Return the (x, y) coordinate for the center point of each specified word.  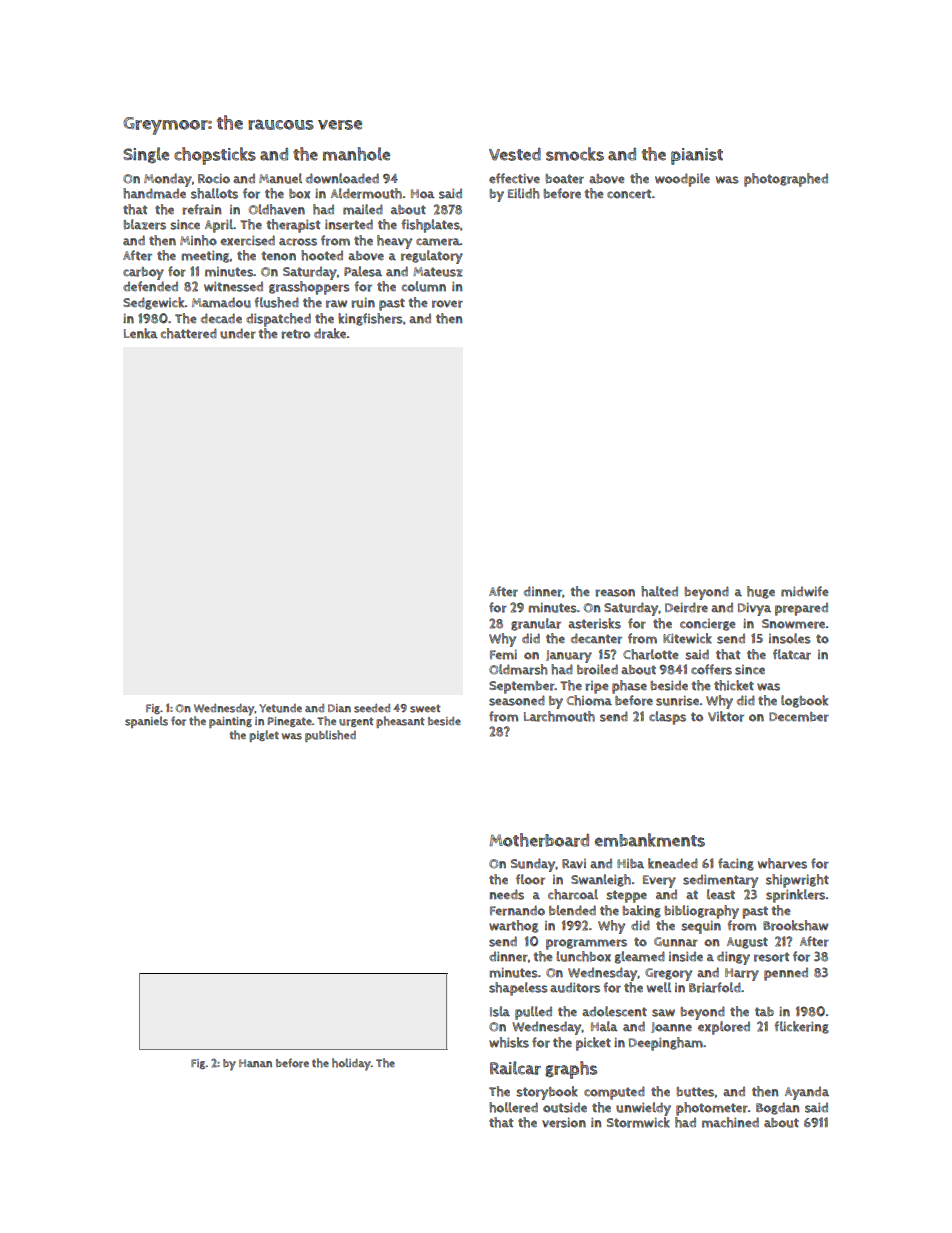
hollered (513, 1107)
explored (724, 1028)
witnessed (233, 286)
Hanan (255, 1063)
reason (615, 593)
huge (761, 592)
